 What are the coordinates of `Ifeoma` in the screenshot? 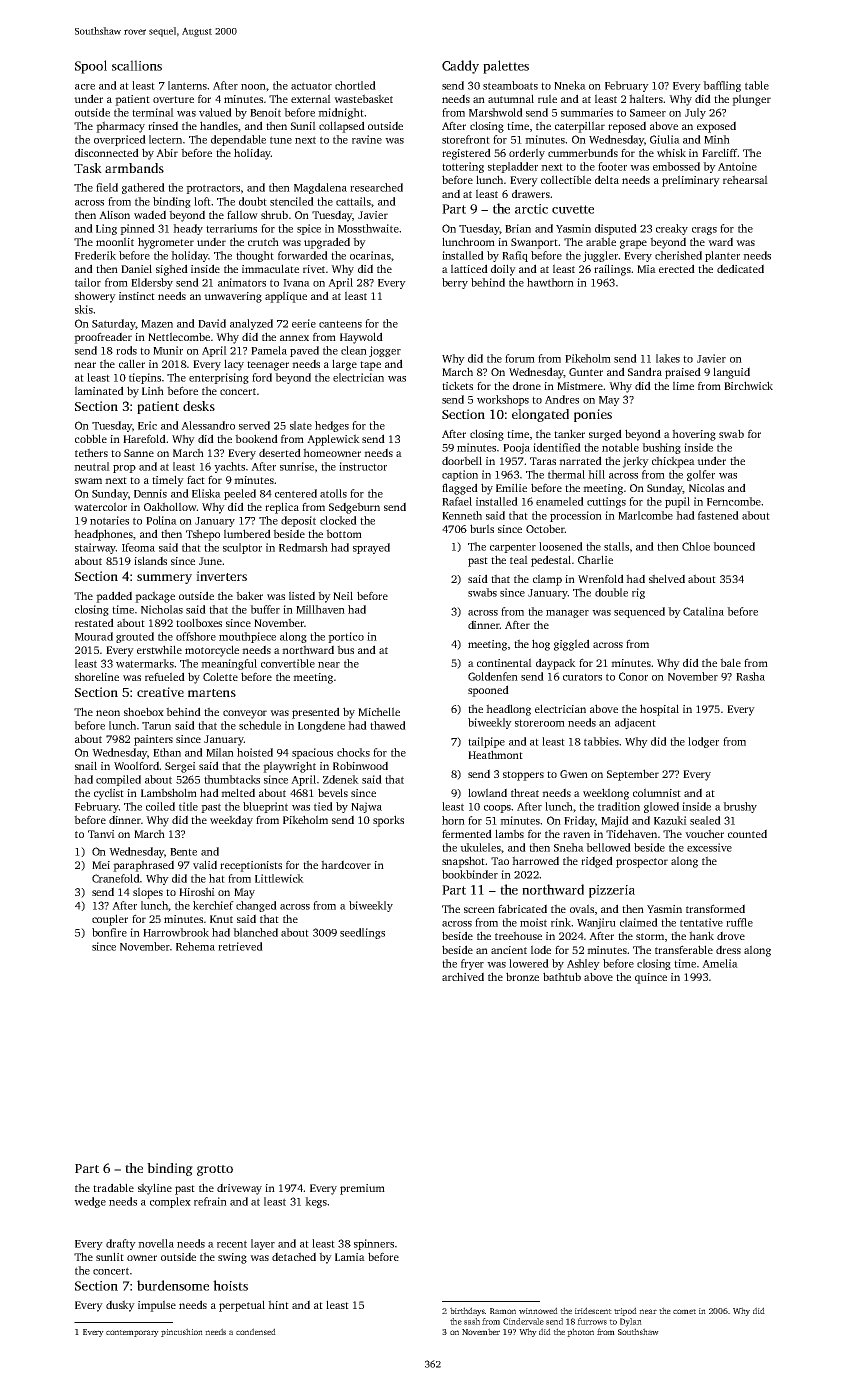 It's located at (138, 547).
